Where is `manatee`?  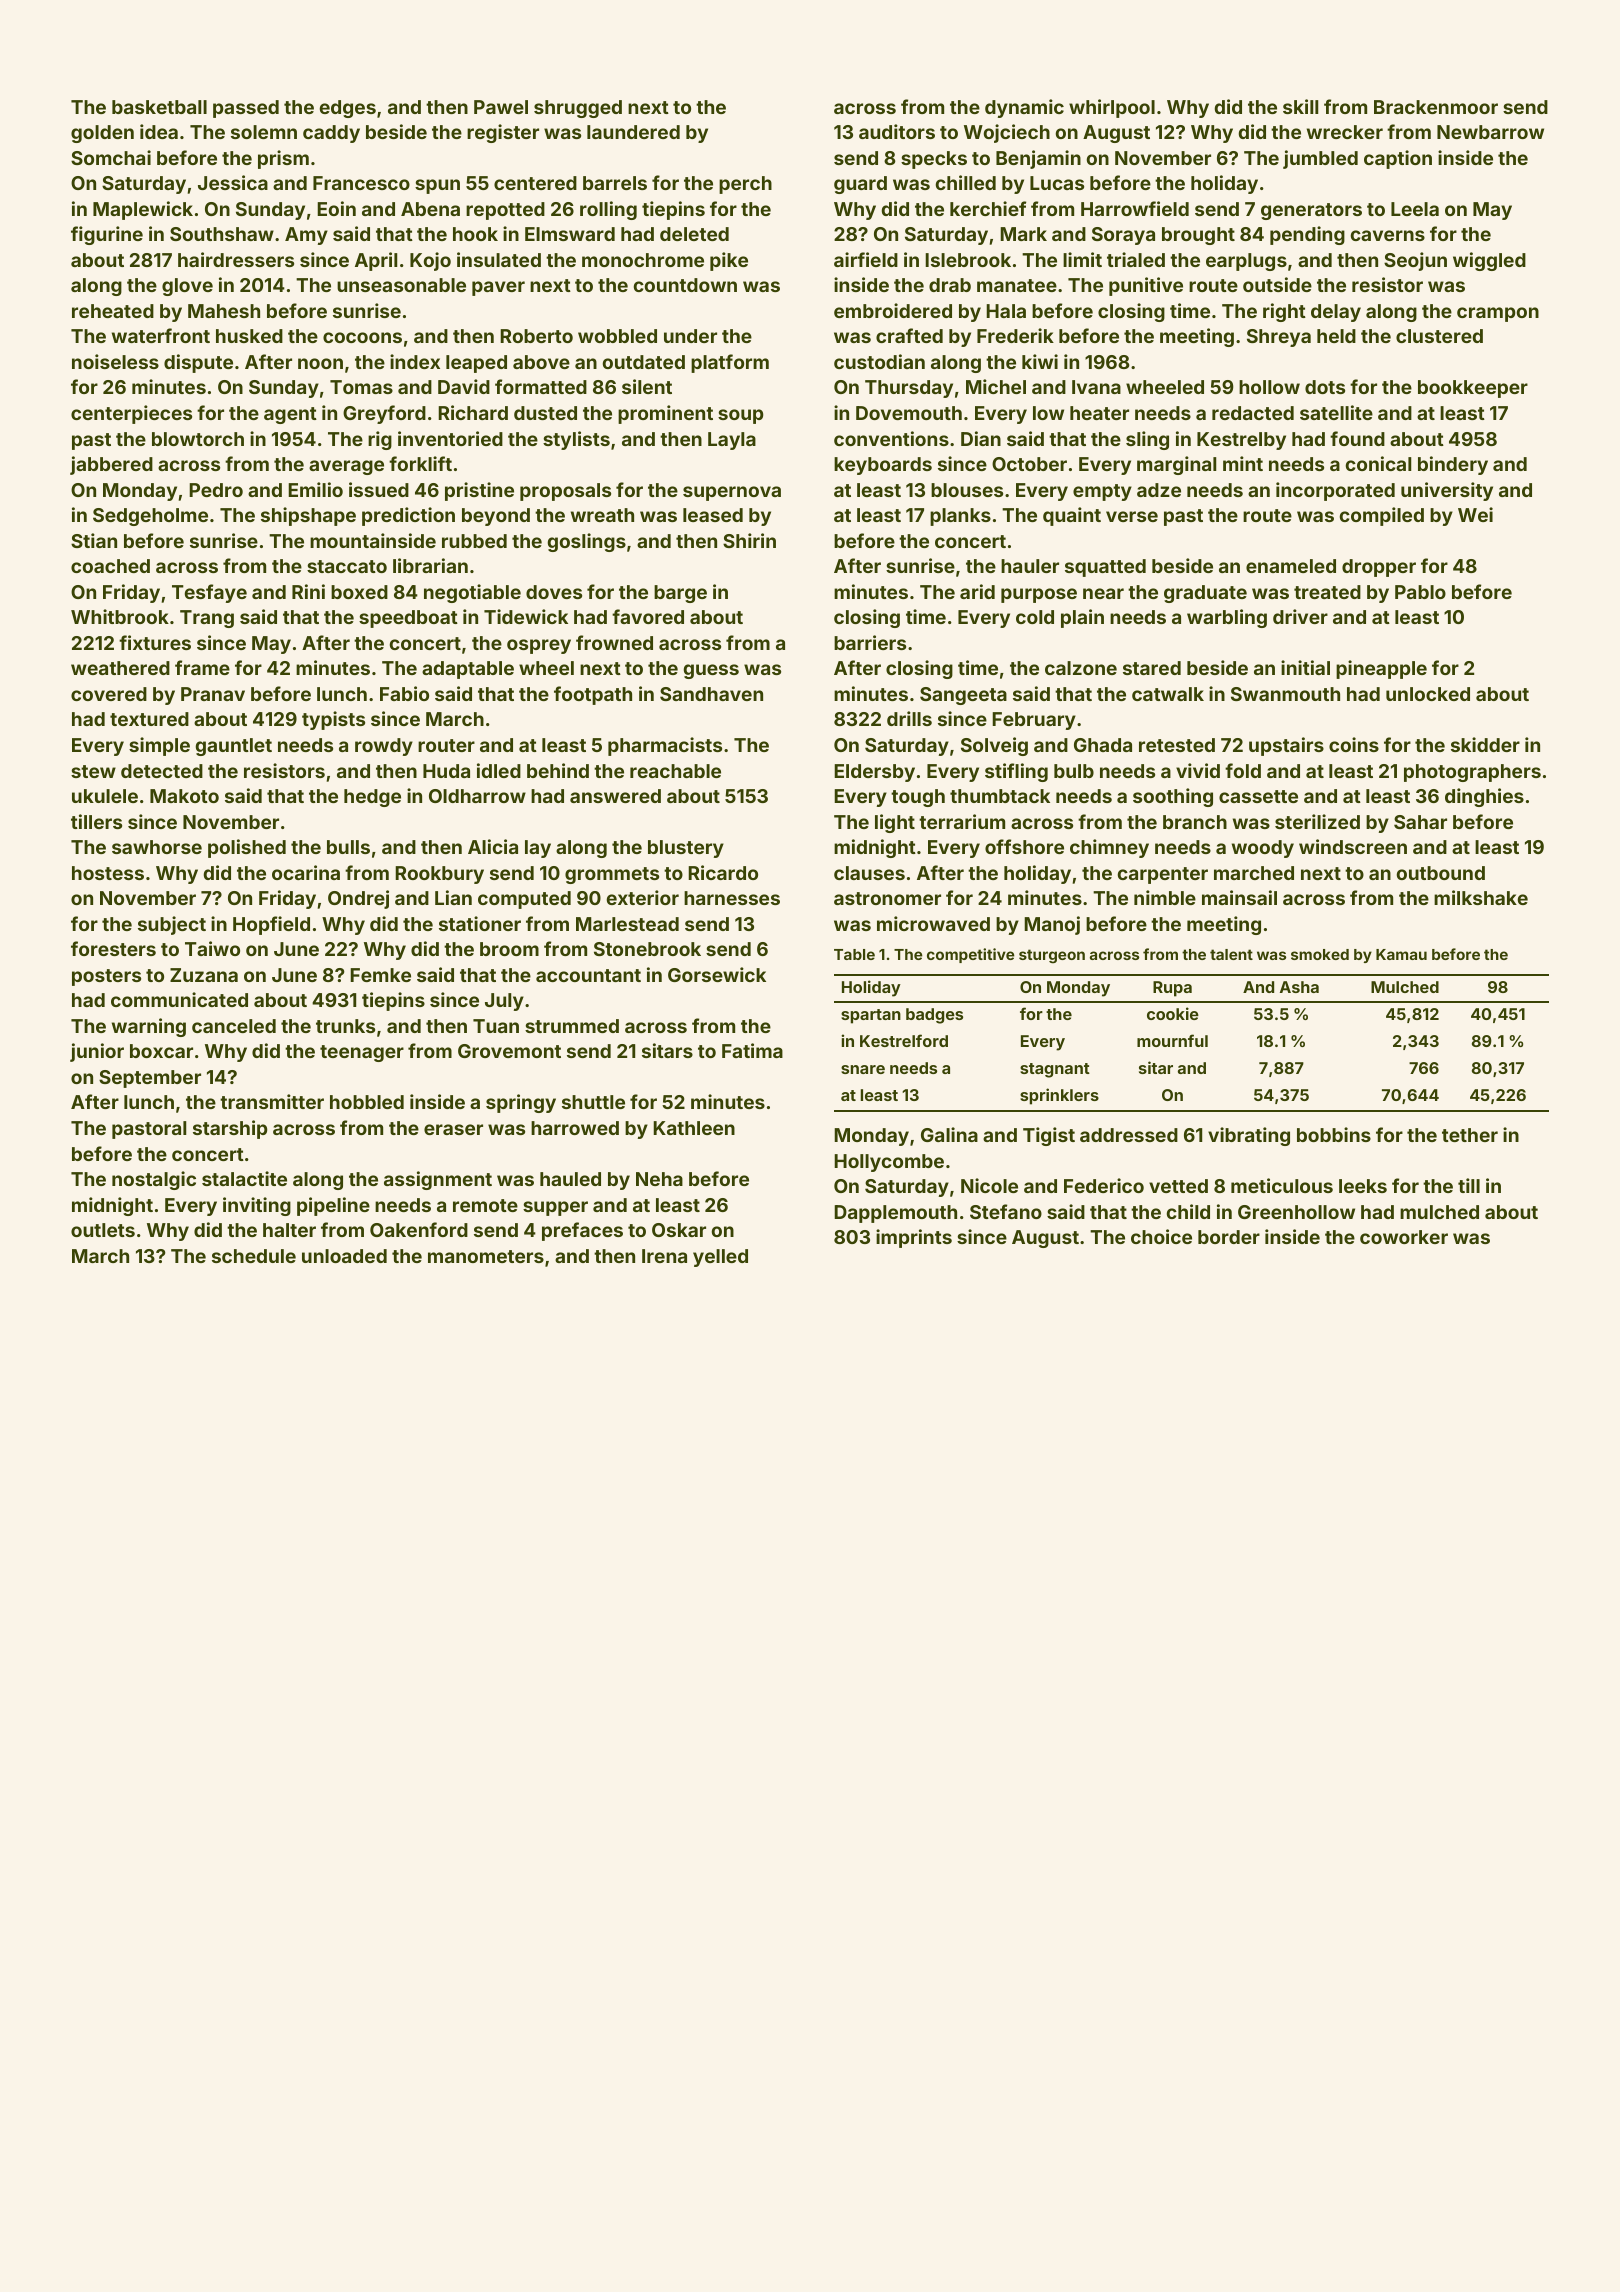
manatee is located at coordinates (1017, 285).
